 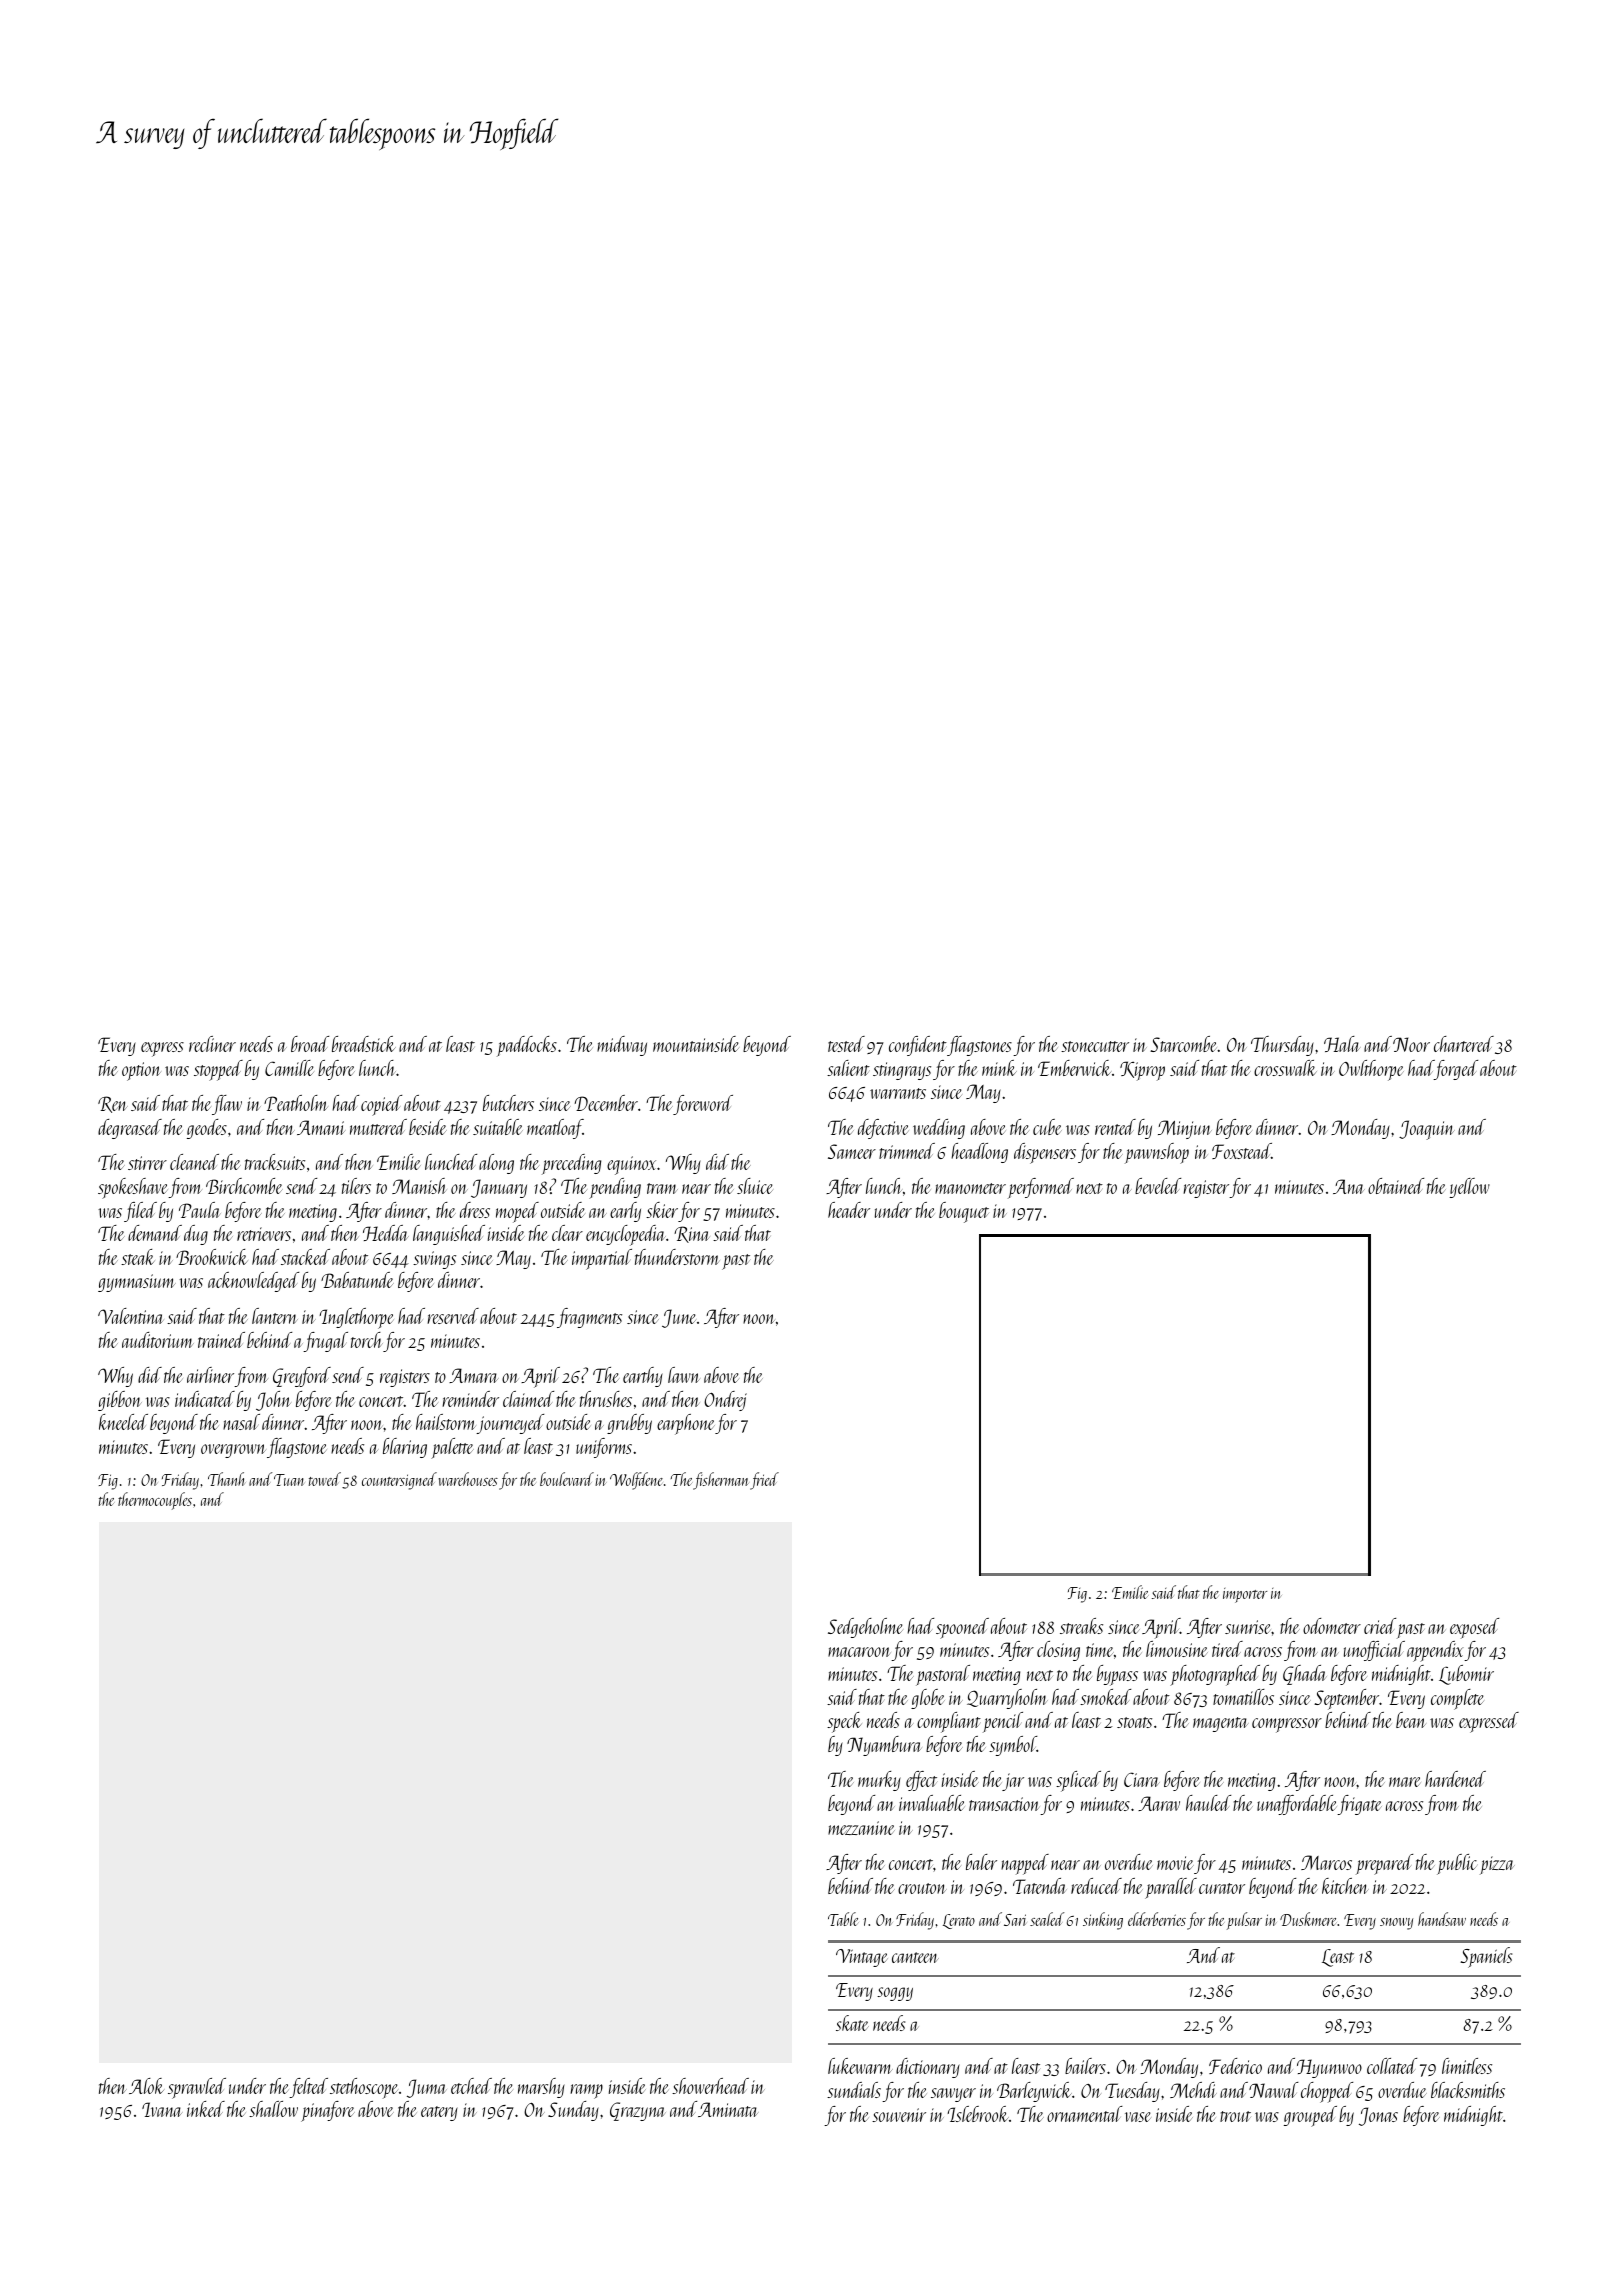 I want to click on Aarav, so click(x=1159, y=1803).
